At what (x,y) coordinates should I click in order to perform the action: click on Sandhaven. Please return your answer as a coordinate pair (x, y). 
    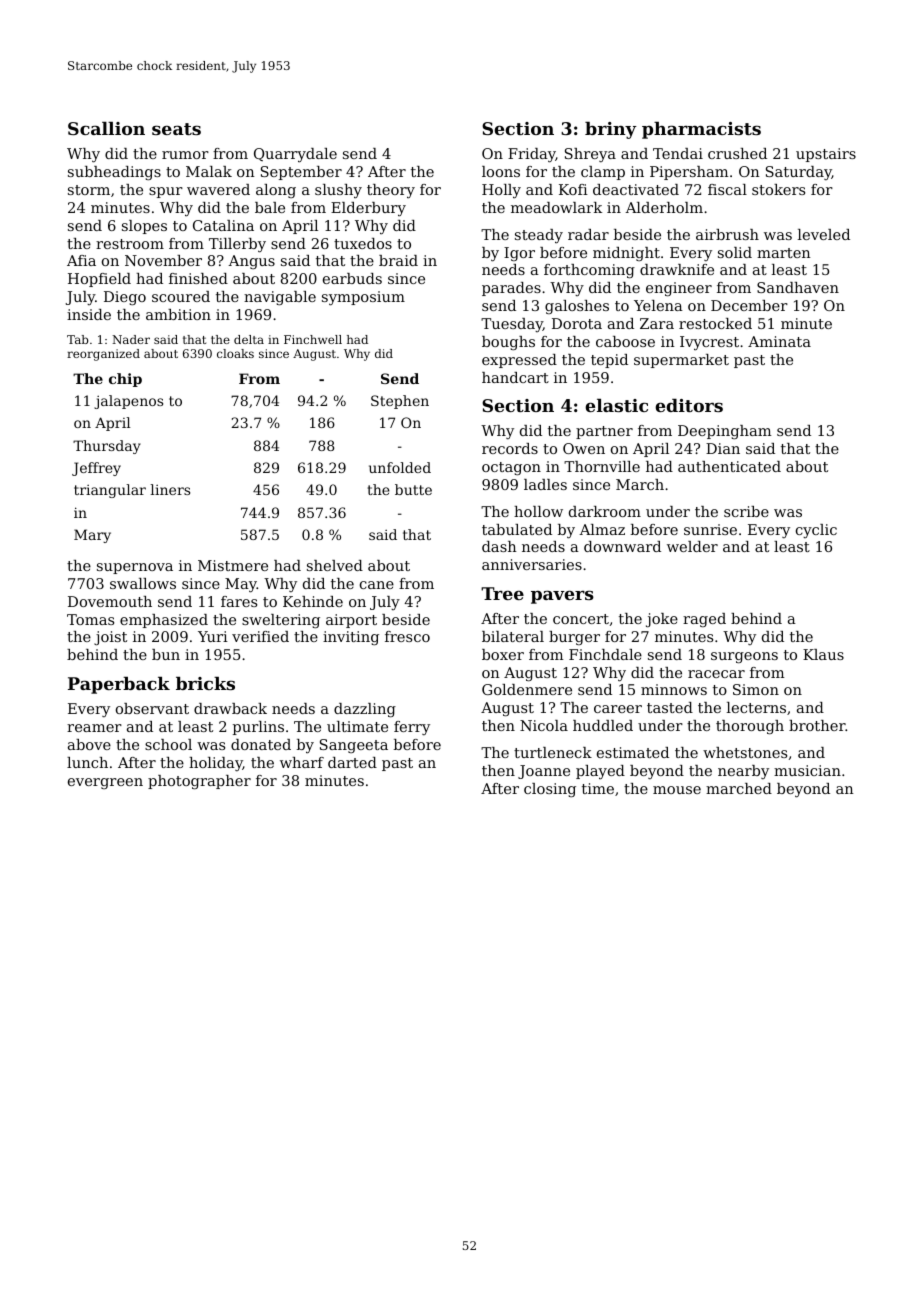
    Looking at the image, I should click on (798, 287).
